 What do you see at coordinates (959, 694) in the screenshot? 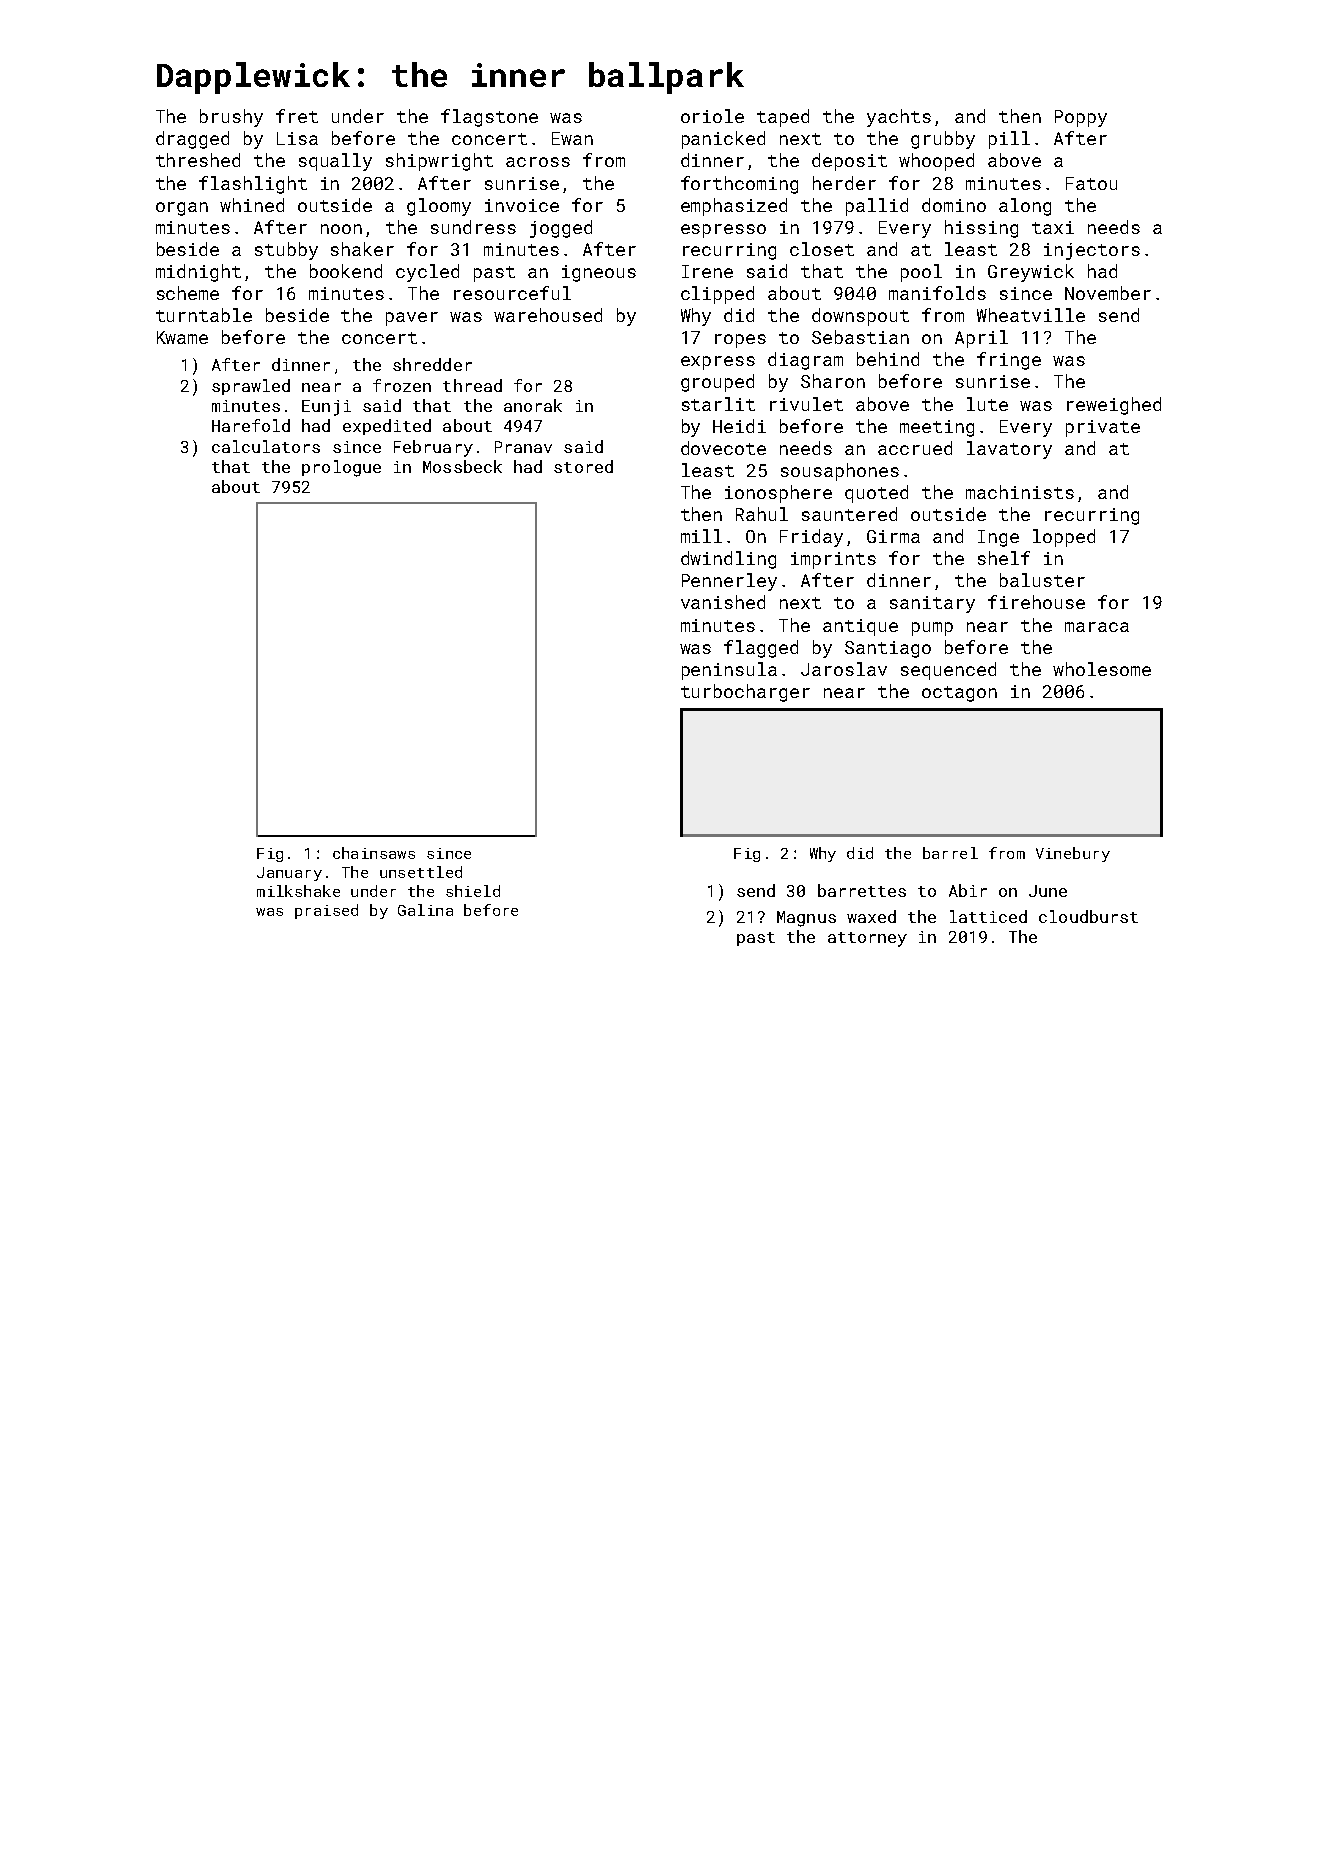
I see `octagon` at bounding box center [959, 694].
